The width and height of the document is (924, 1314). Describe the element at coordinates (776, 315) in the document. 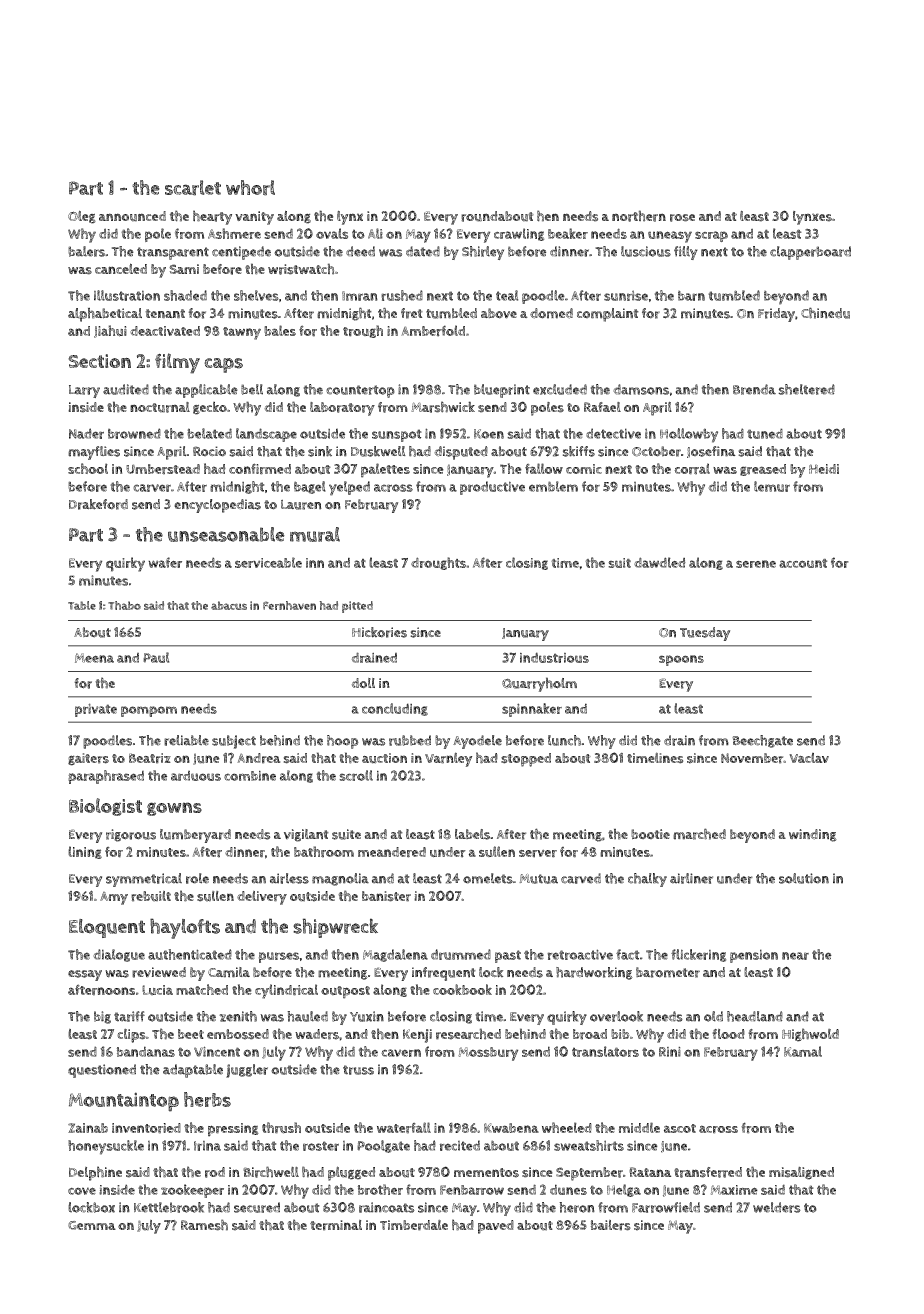

I see `Friday` at that location.
